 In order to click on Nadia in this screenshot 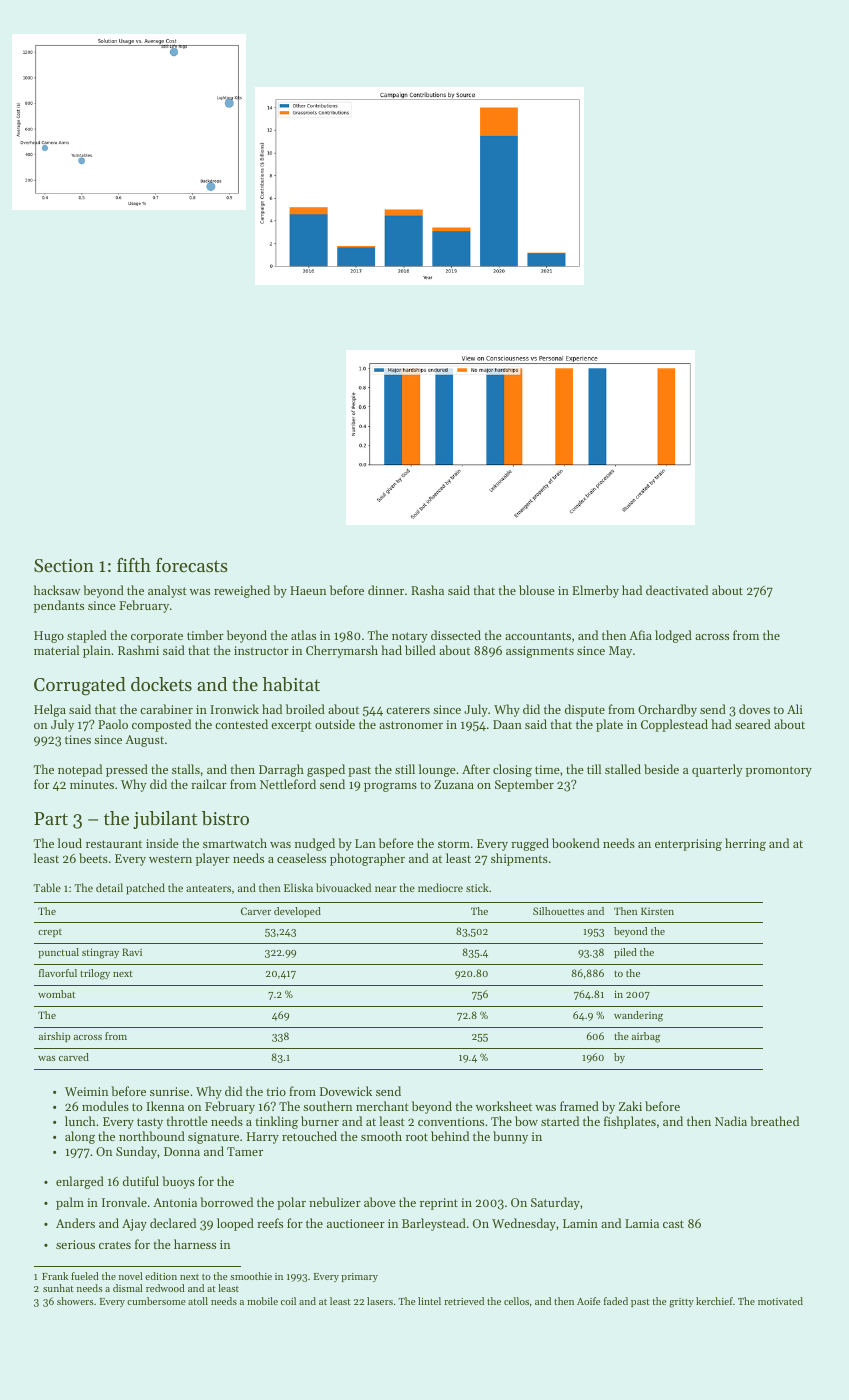, I will do `click(731, 1121)`.
